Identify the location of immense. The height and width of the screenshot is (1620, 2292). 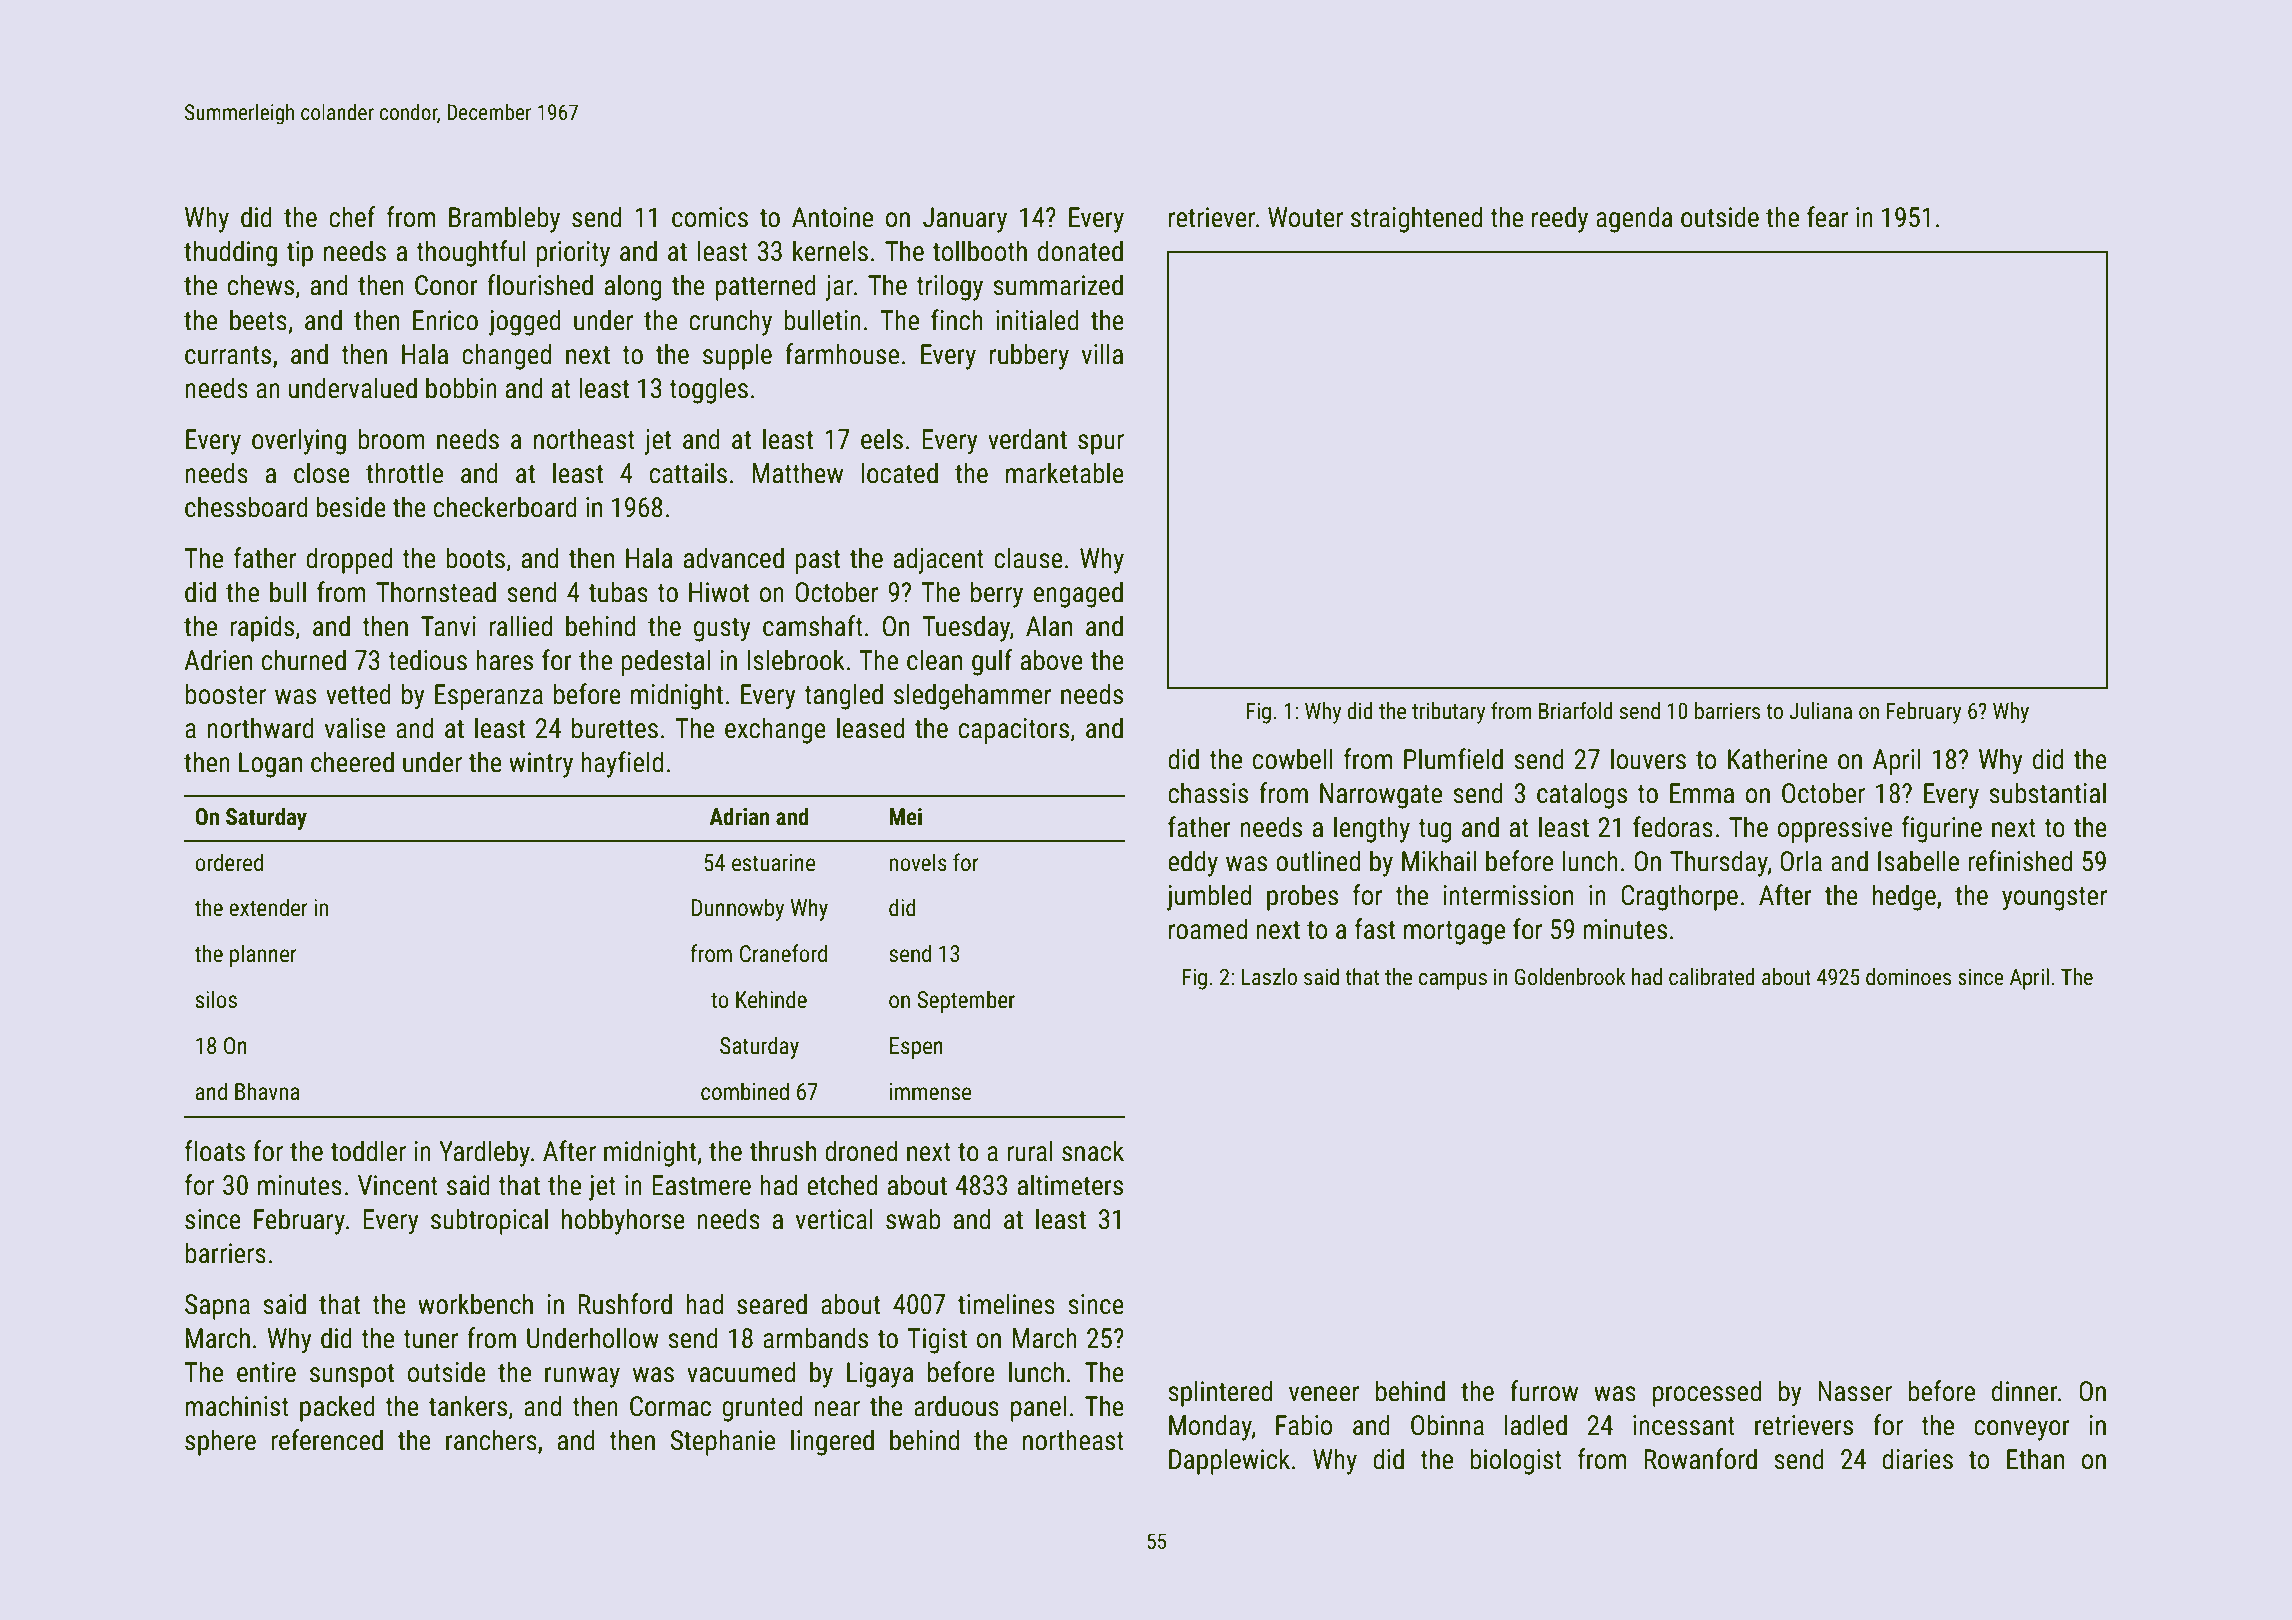
(930, 1092).
